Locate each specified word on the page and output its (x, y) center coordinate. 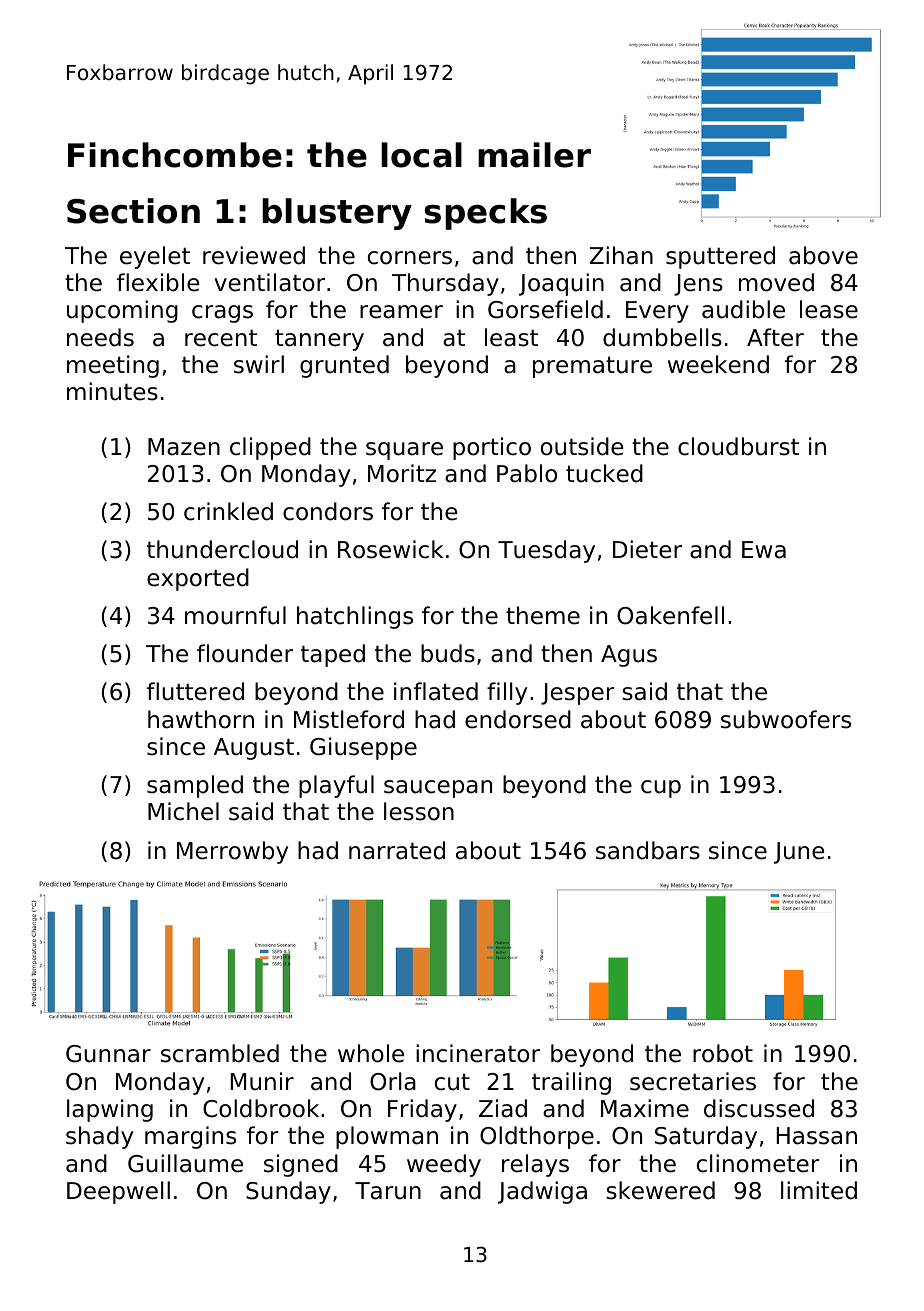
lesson (419, 811)
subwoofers (786, 719)
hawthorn (201, 719)
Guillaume (185, 1163)
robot (723, 1053)
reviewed (254, 255)
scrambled (220, 1053)
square (404, 451)
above (823, 255)
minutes (112, 391)
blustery (337, 214)
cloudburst (738, 446)
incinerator (478, 1053)
